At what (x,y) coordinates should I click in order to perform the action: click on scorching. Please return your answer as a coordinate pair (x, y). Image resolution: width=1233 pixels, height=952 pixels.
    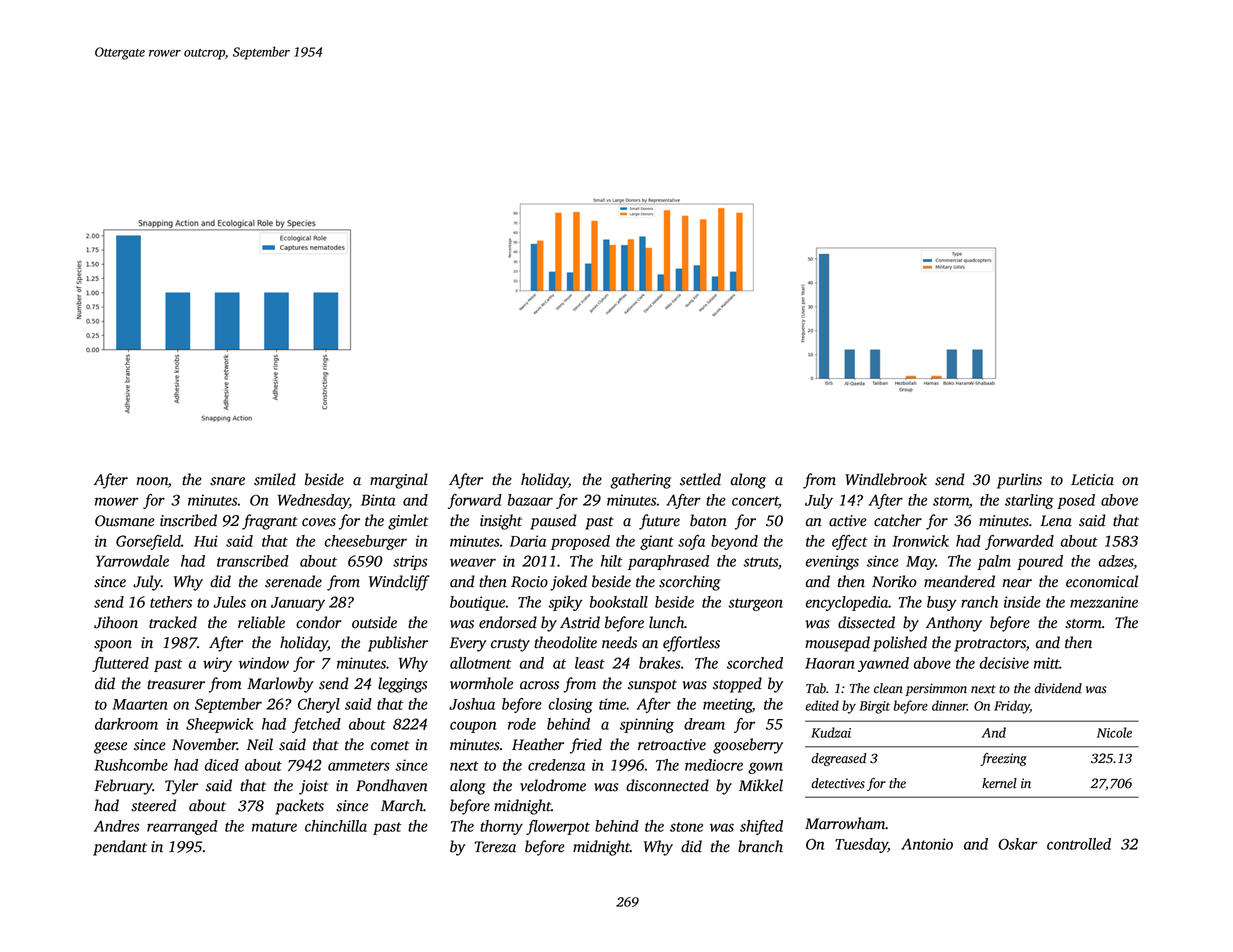
    Looking at the image, I should click on (690, 583).
